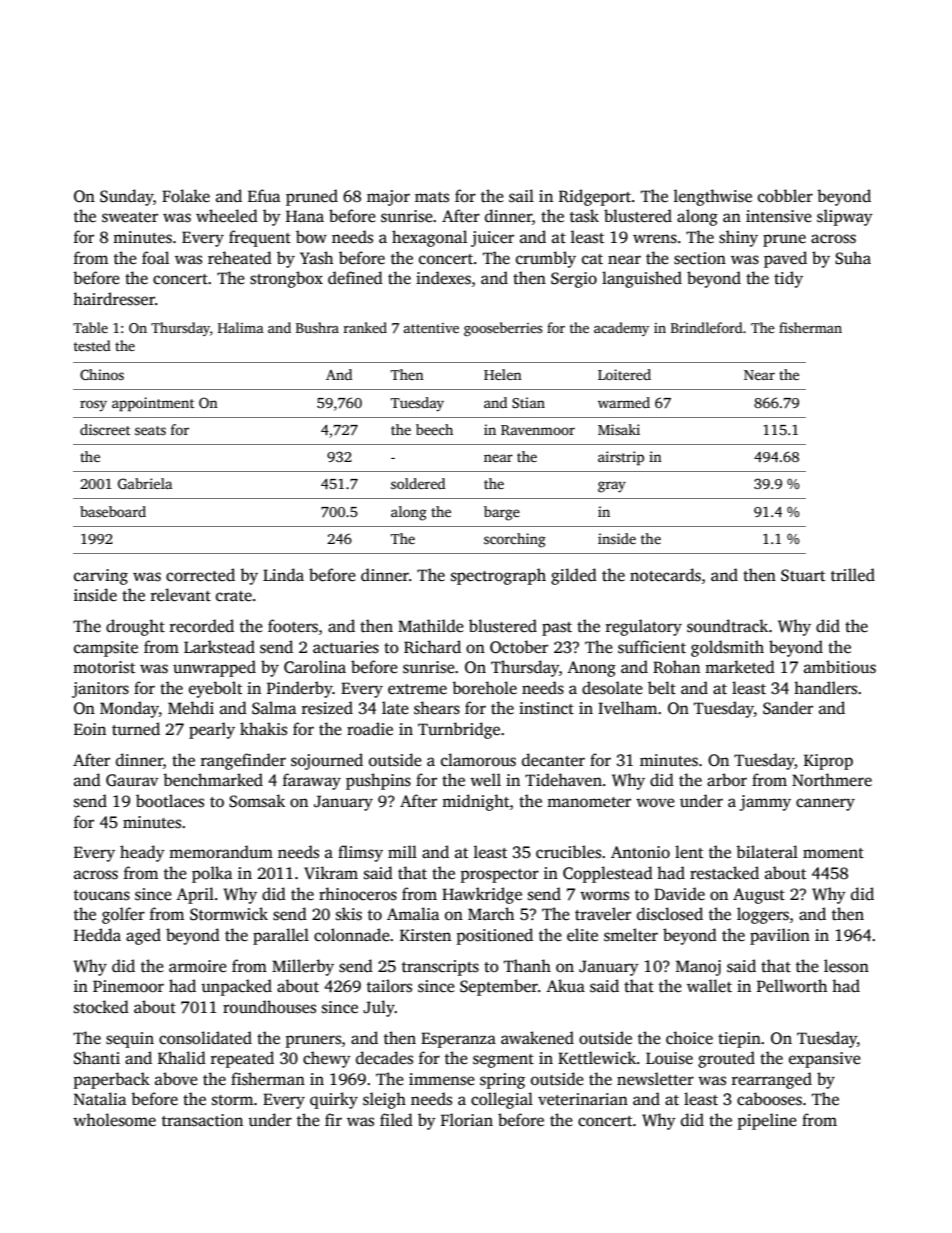 This screenshot has height=1233, width=952. Describe the element at coordinates (227, 216) in the screenshot. I see `wheeled` at that location.
